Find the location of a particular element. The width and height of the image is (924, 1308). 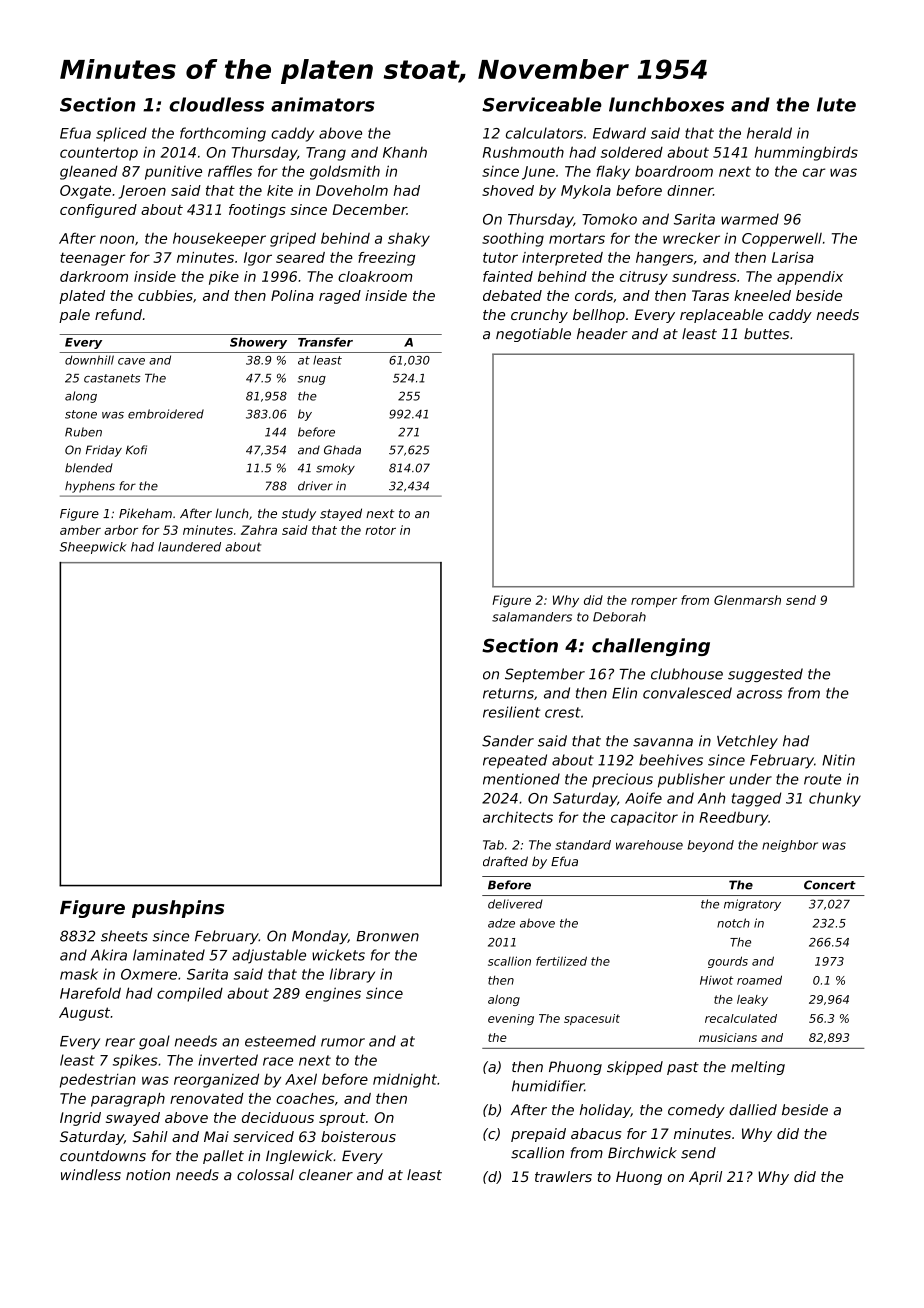

appendix is located at coordinates (810, 278).
